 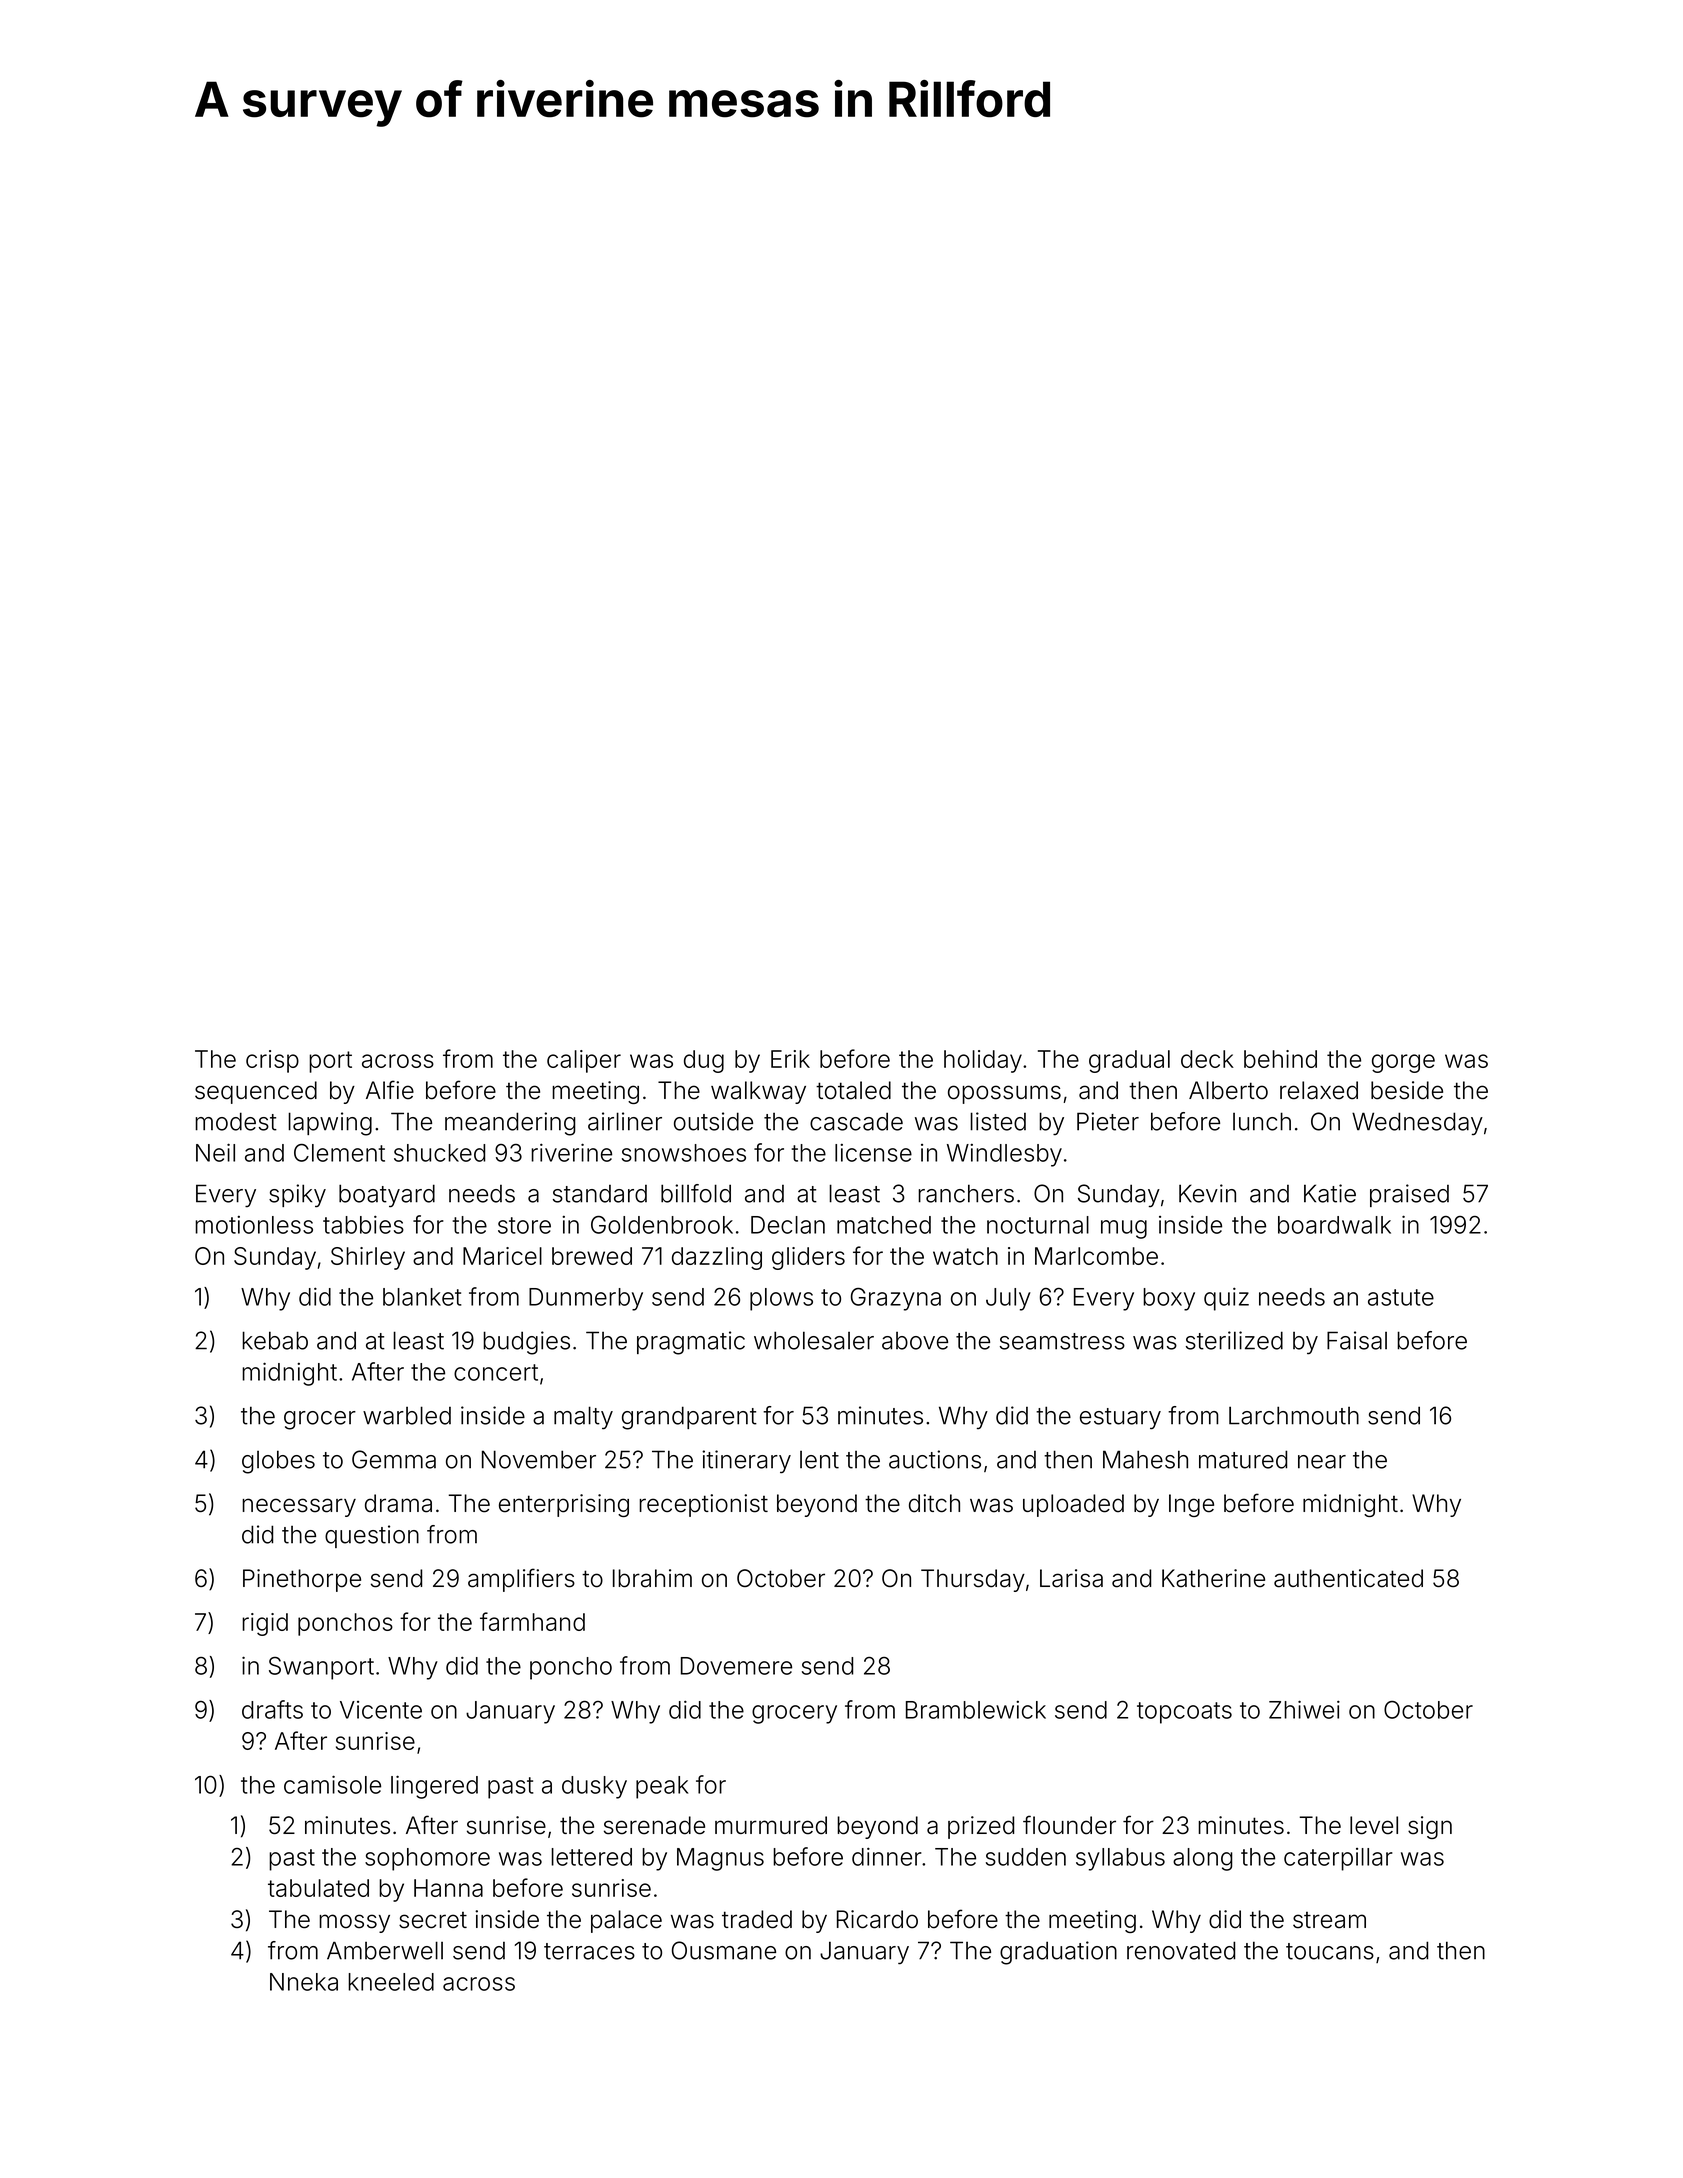 What do you see at coordinates (736, 1666) in the page?
I see `Dovemere` at bounding box center [736, 1666].
